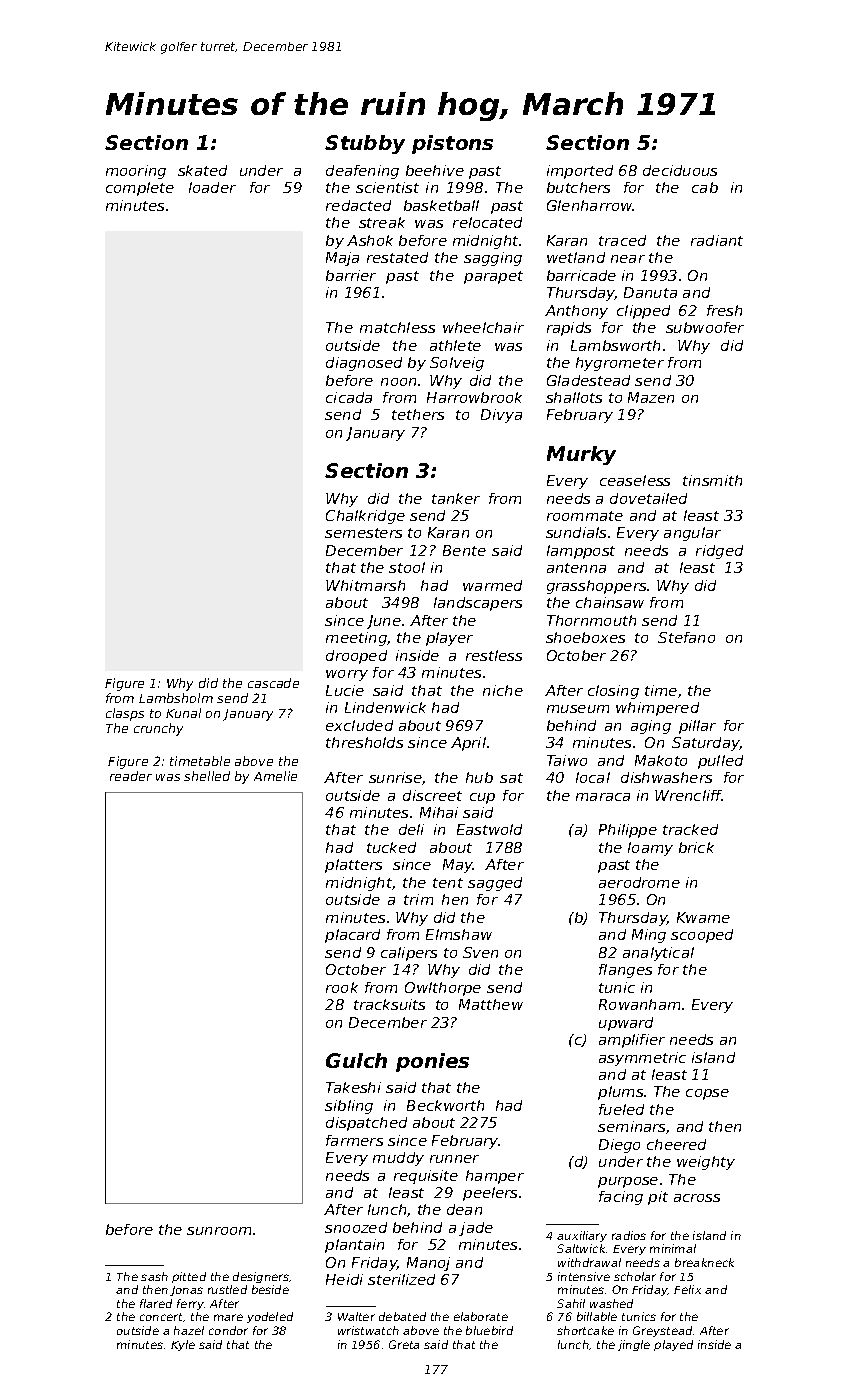 This screenshot has height=1400, width=849. Describe the element at coordinates (365, 144) in the screenshot. I see `Stubby` at that location.
